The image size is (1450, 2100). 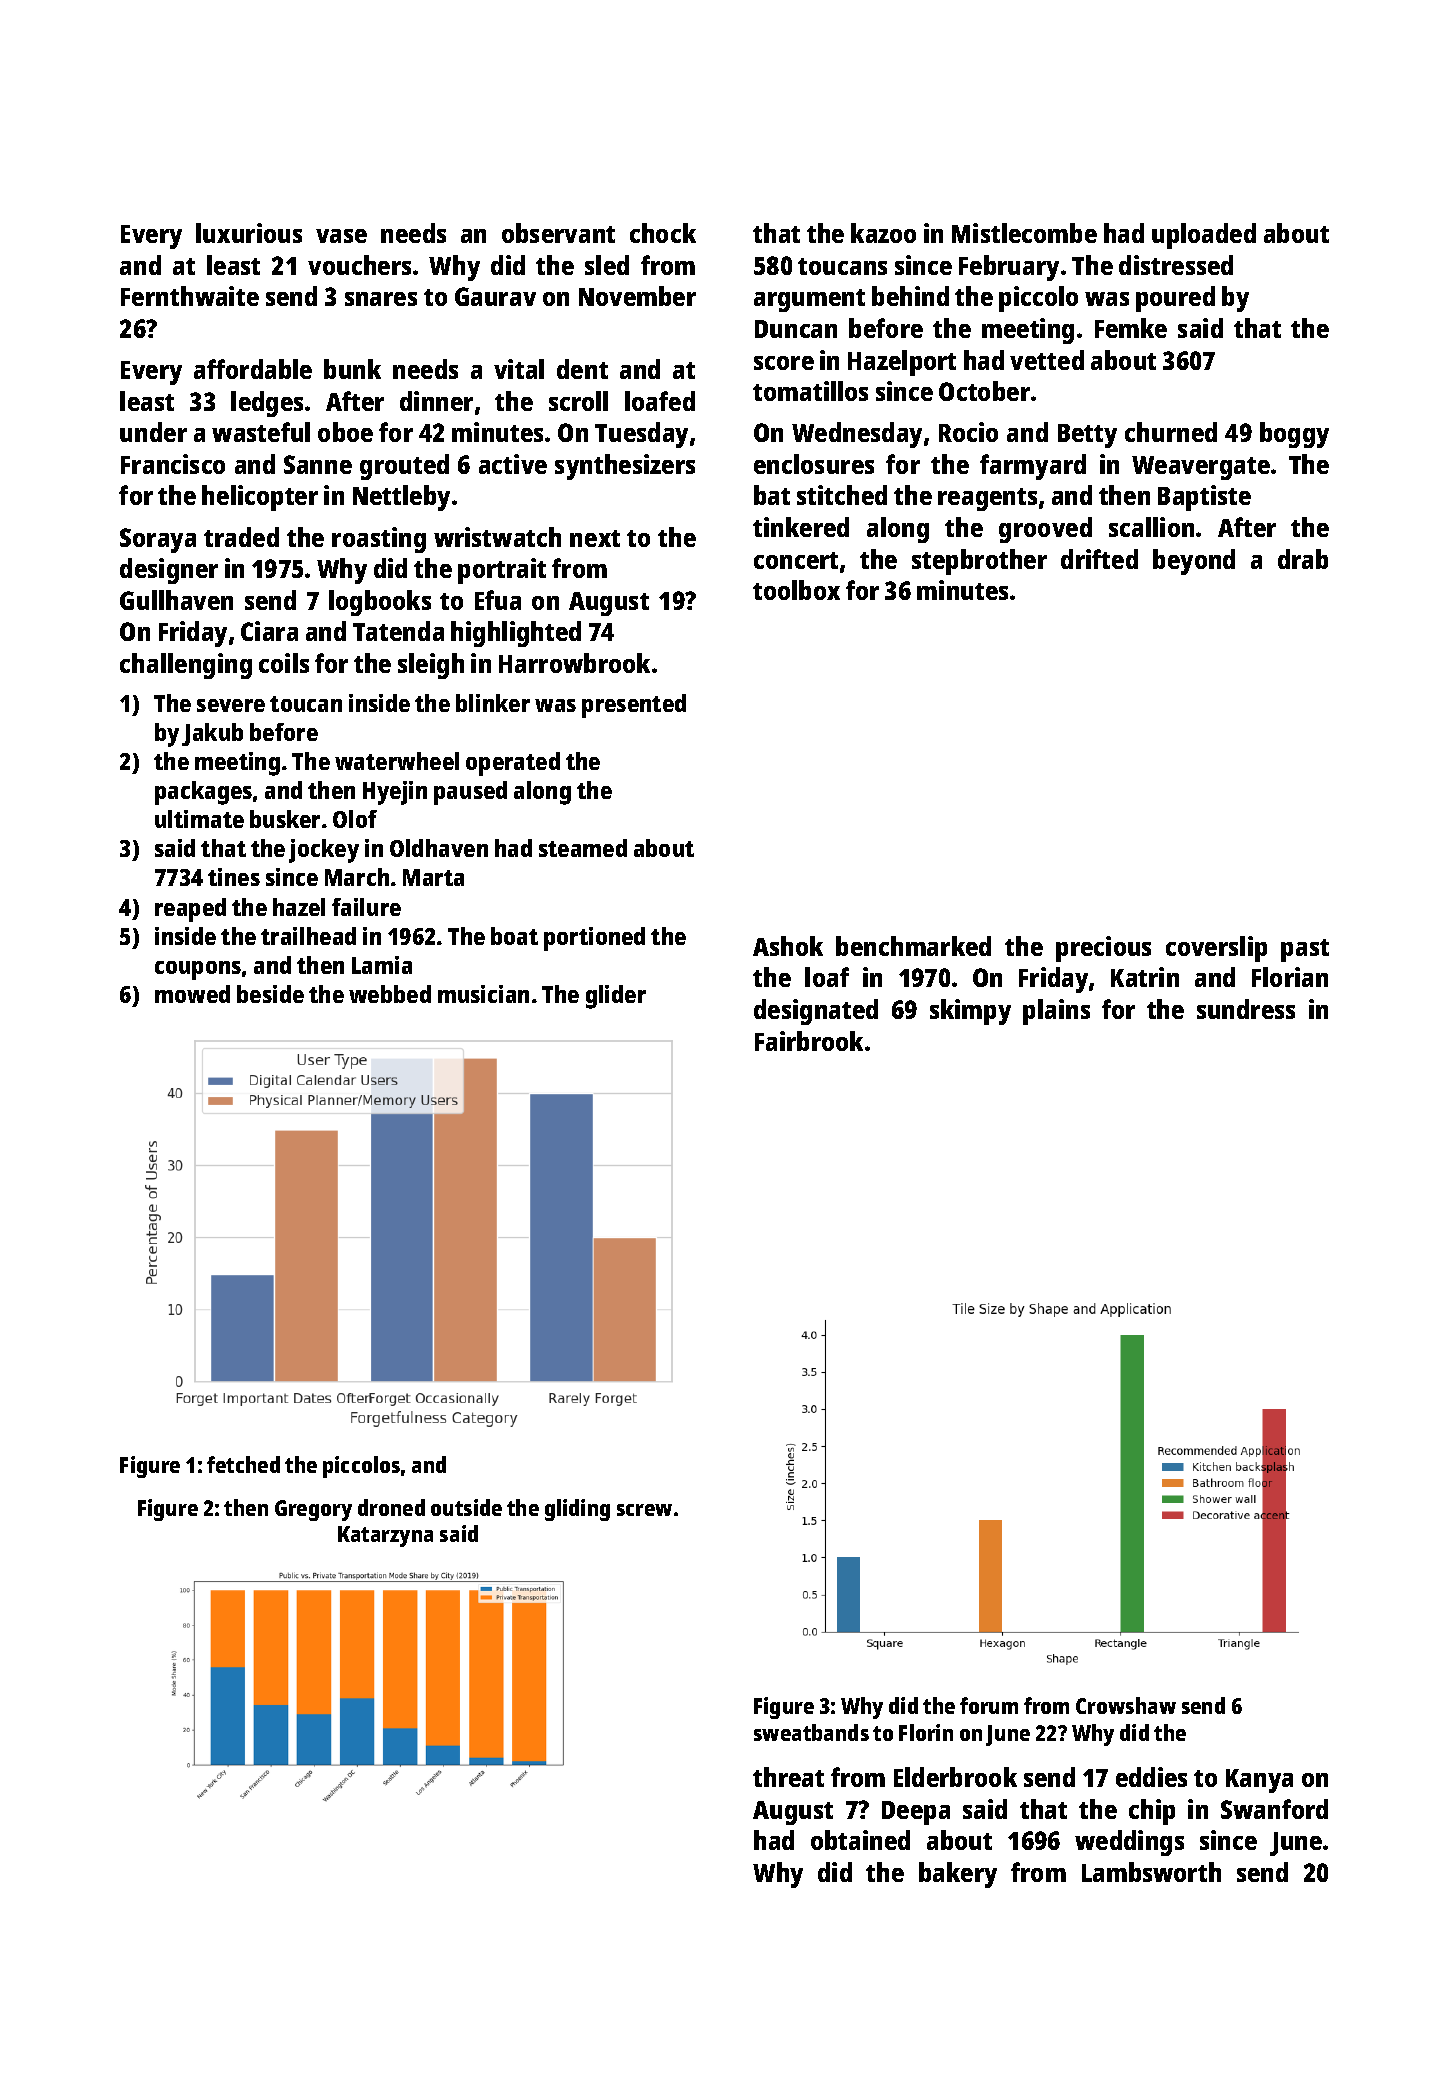 What do you see at coordinates (1204, 236) in the screenshot?
I see `uploaded` at bounding box center [1204, 236].
